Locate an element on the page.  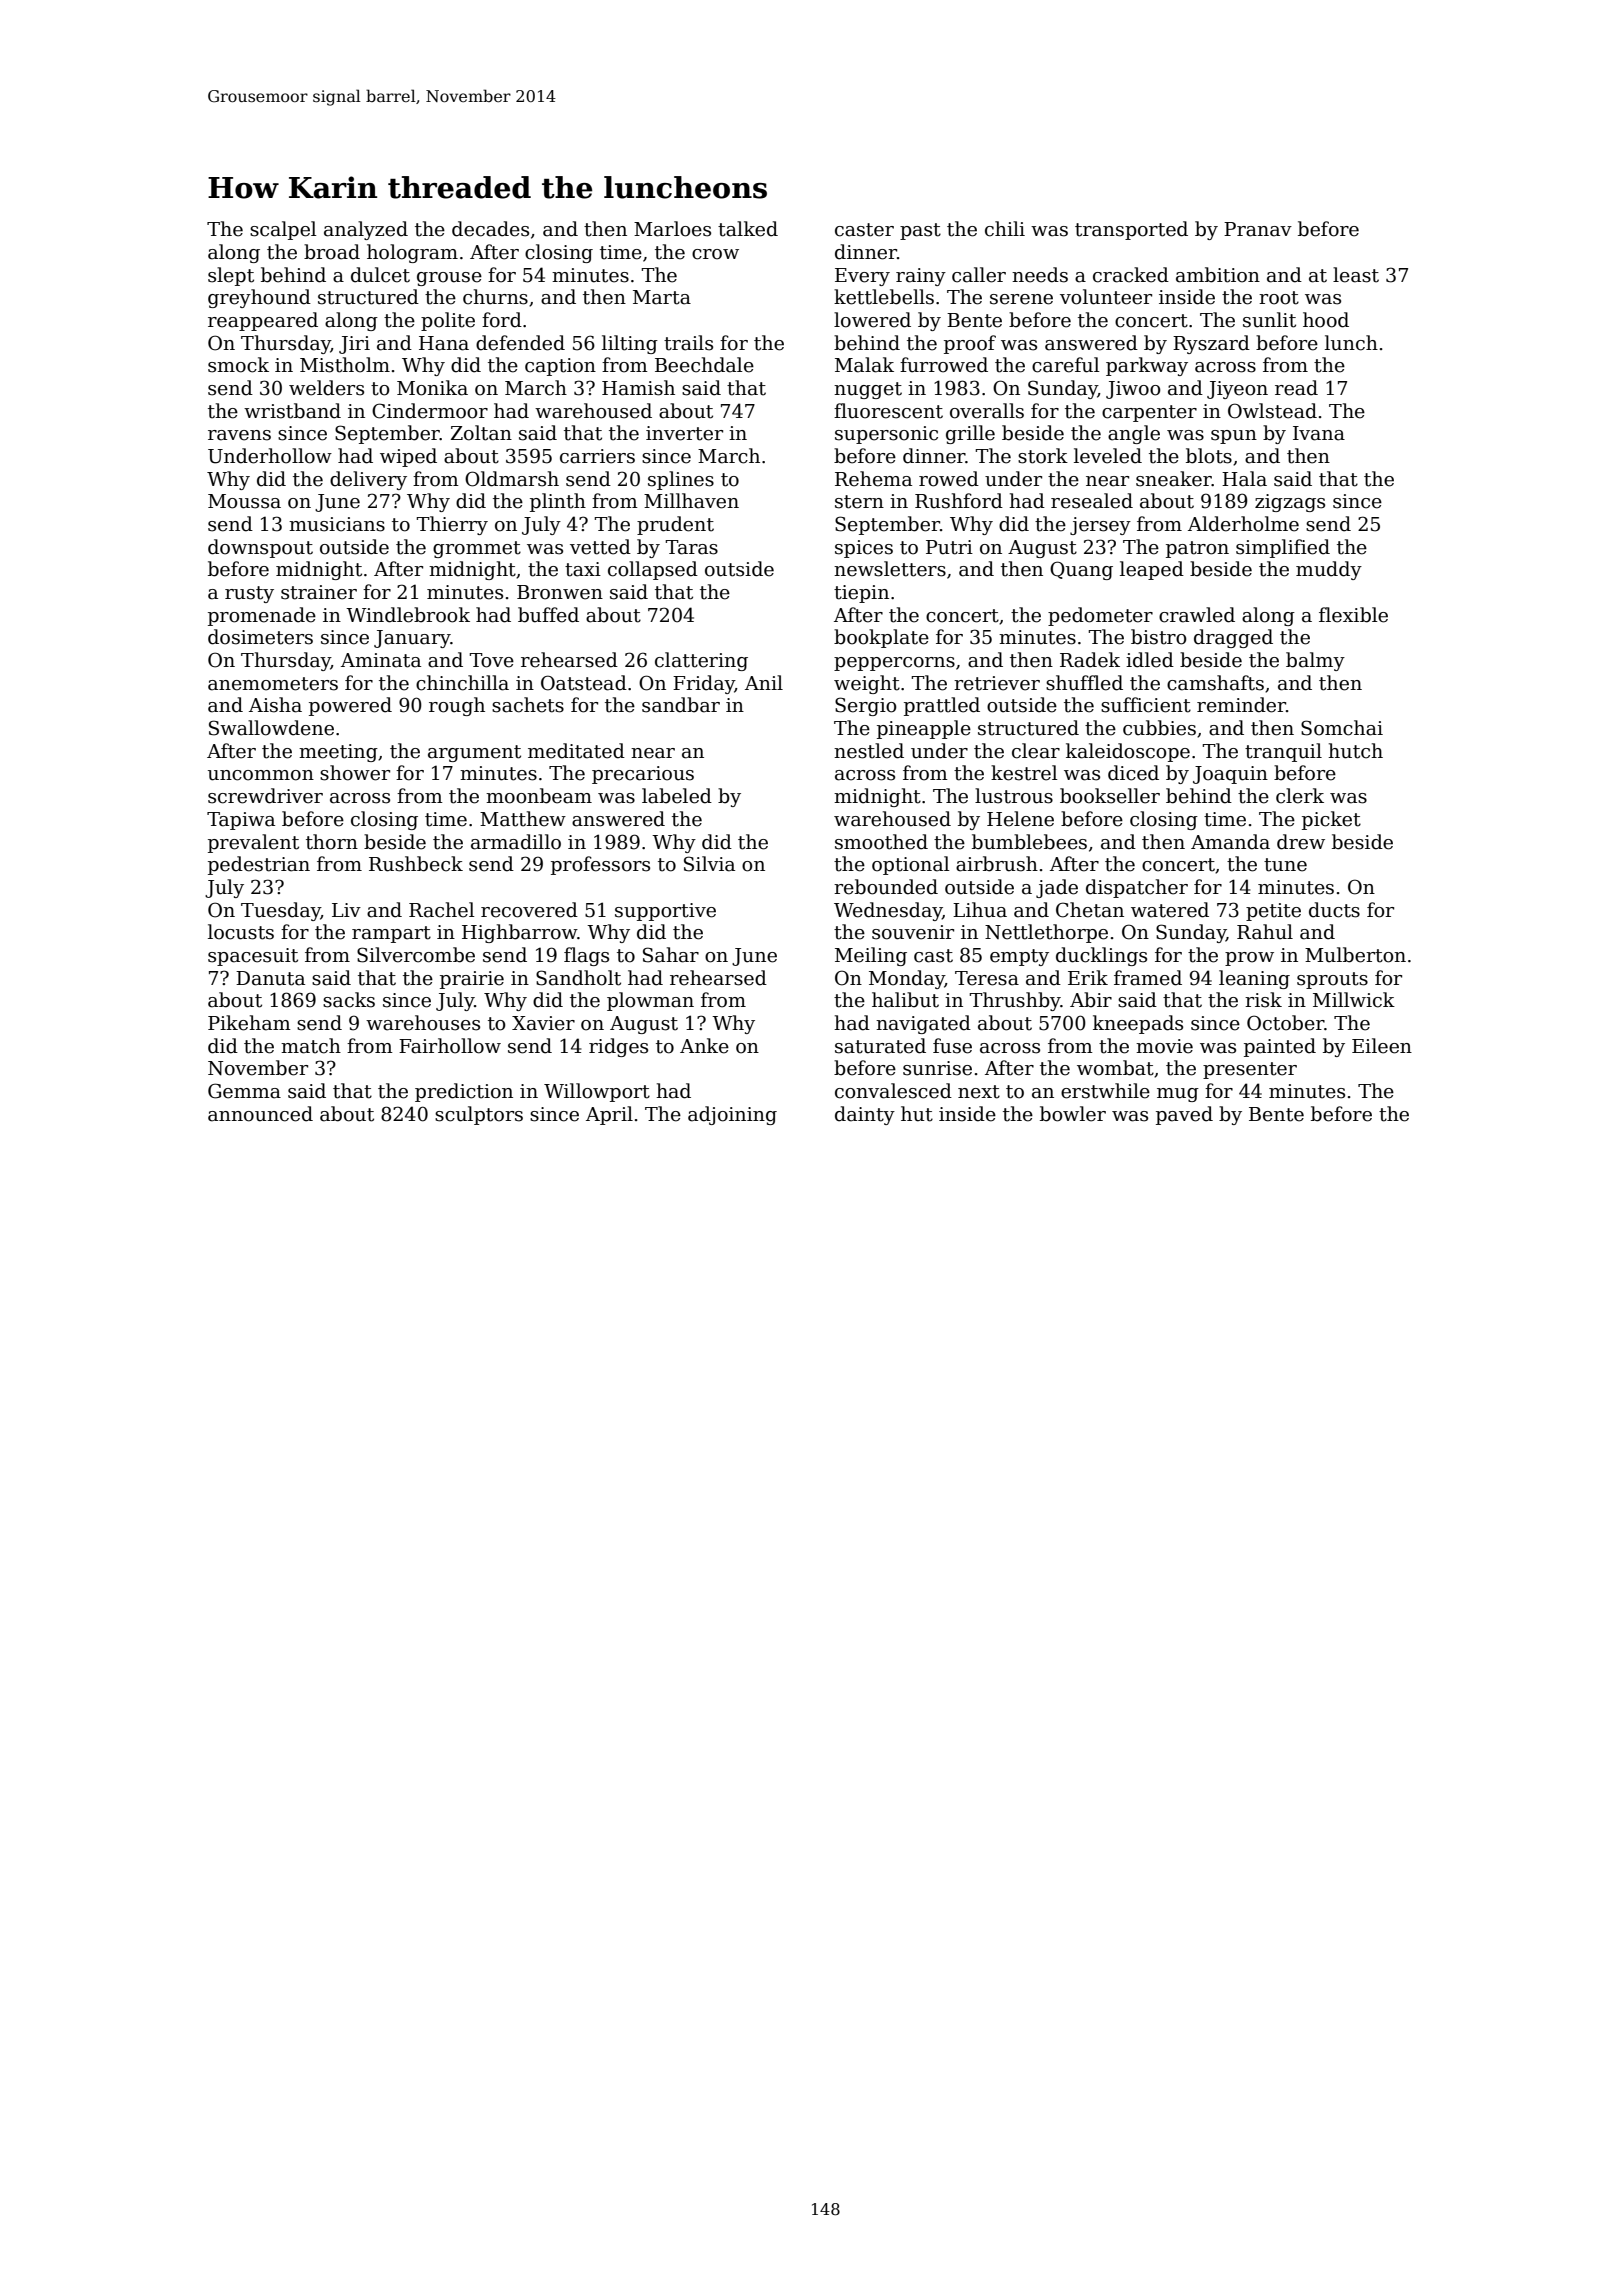
inverter is located at coordinates (684, 433).
